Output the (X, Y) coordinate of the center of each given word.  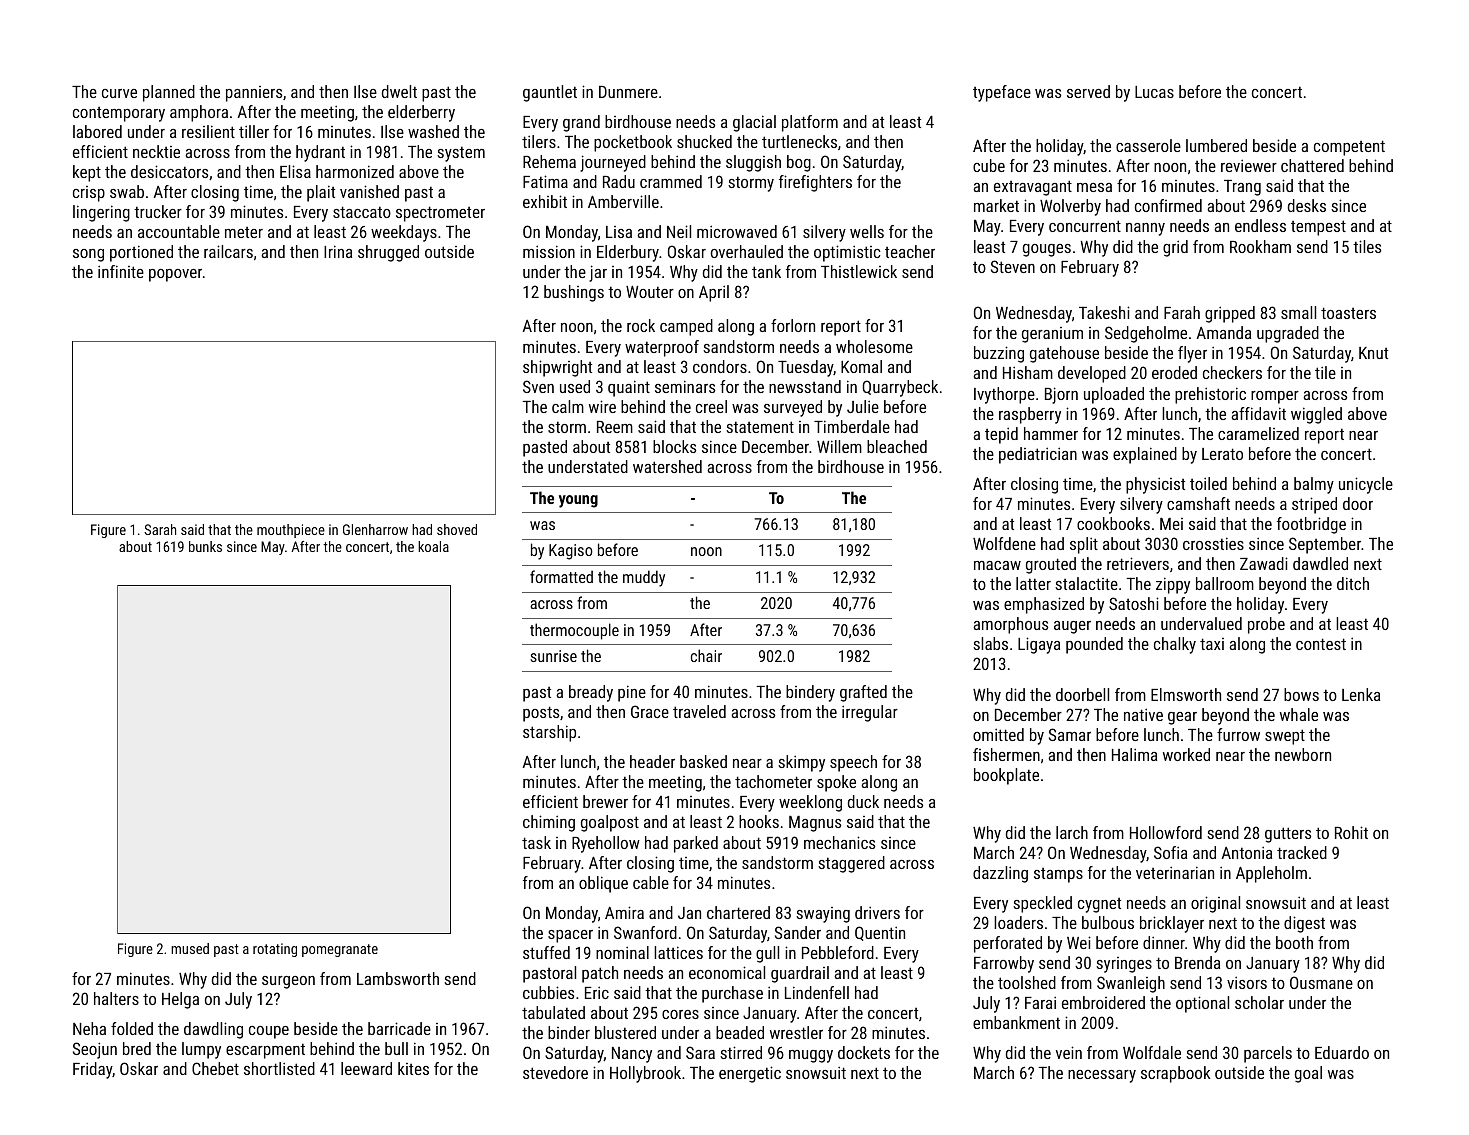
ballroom (1225, 583)
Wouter (650, 291)
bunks (205, 546)
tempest (1318, 228)
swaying (823, 915)
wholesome (874, 346)
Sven (538, 386)
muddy (644, 578)
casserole (1148, 145)
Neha (89, 1028)
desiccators (169, 171)
